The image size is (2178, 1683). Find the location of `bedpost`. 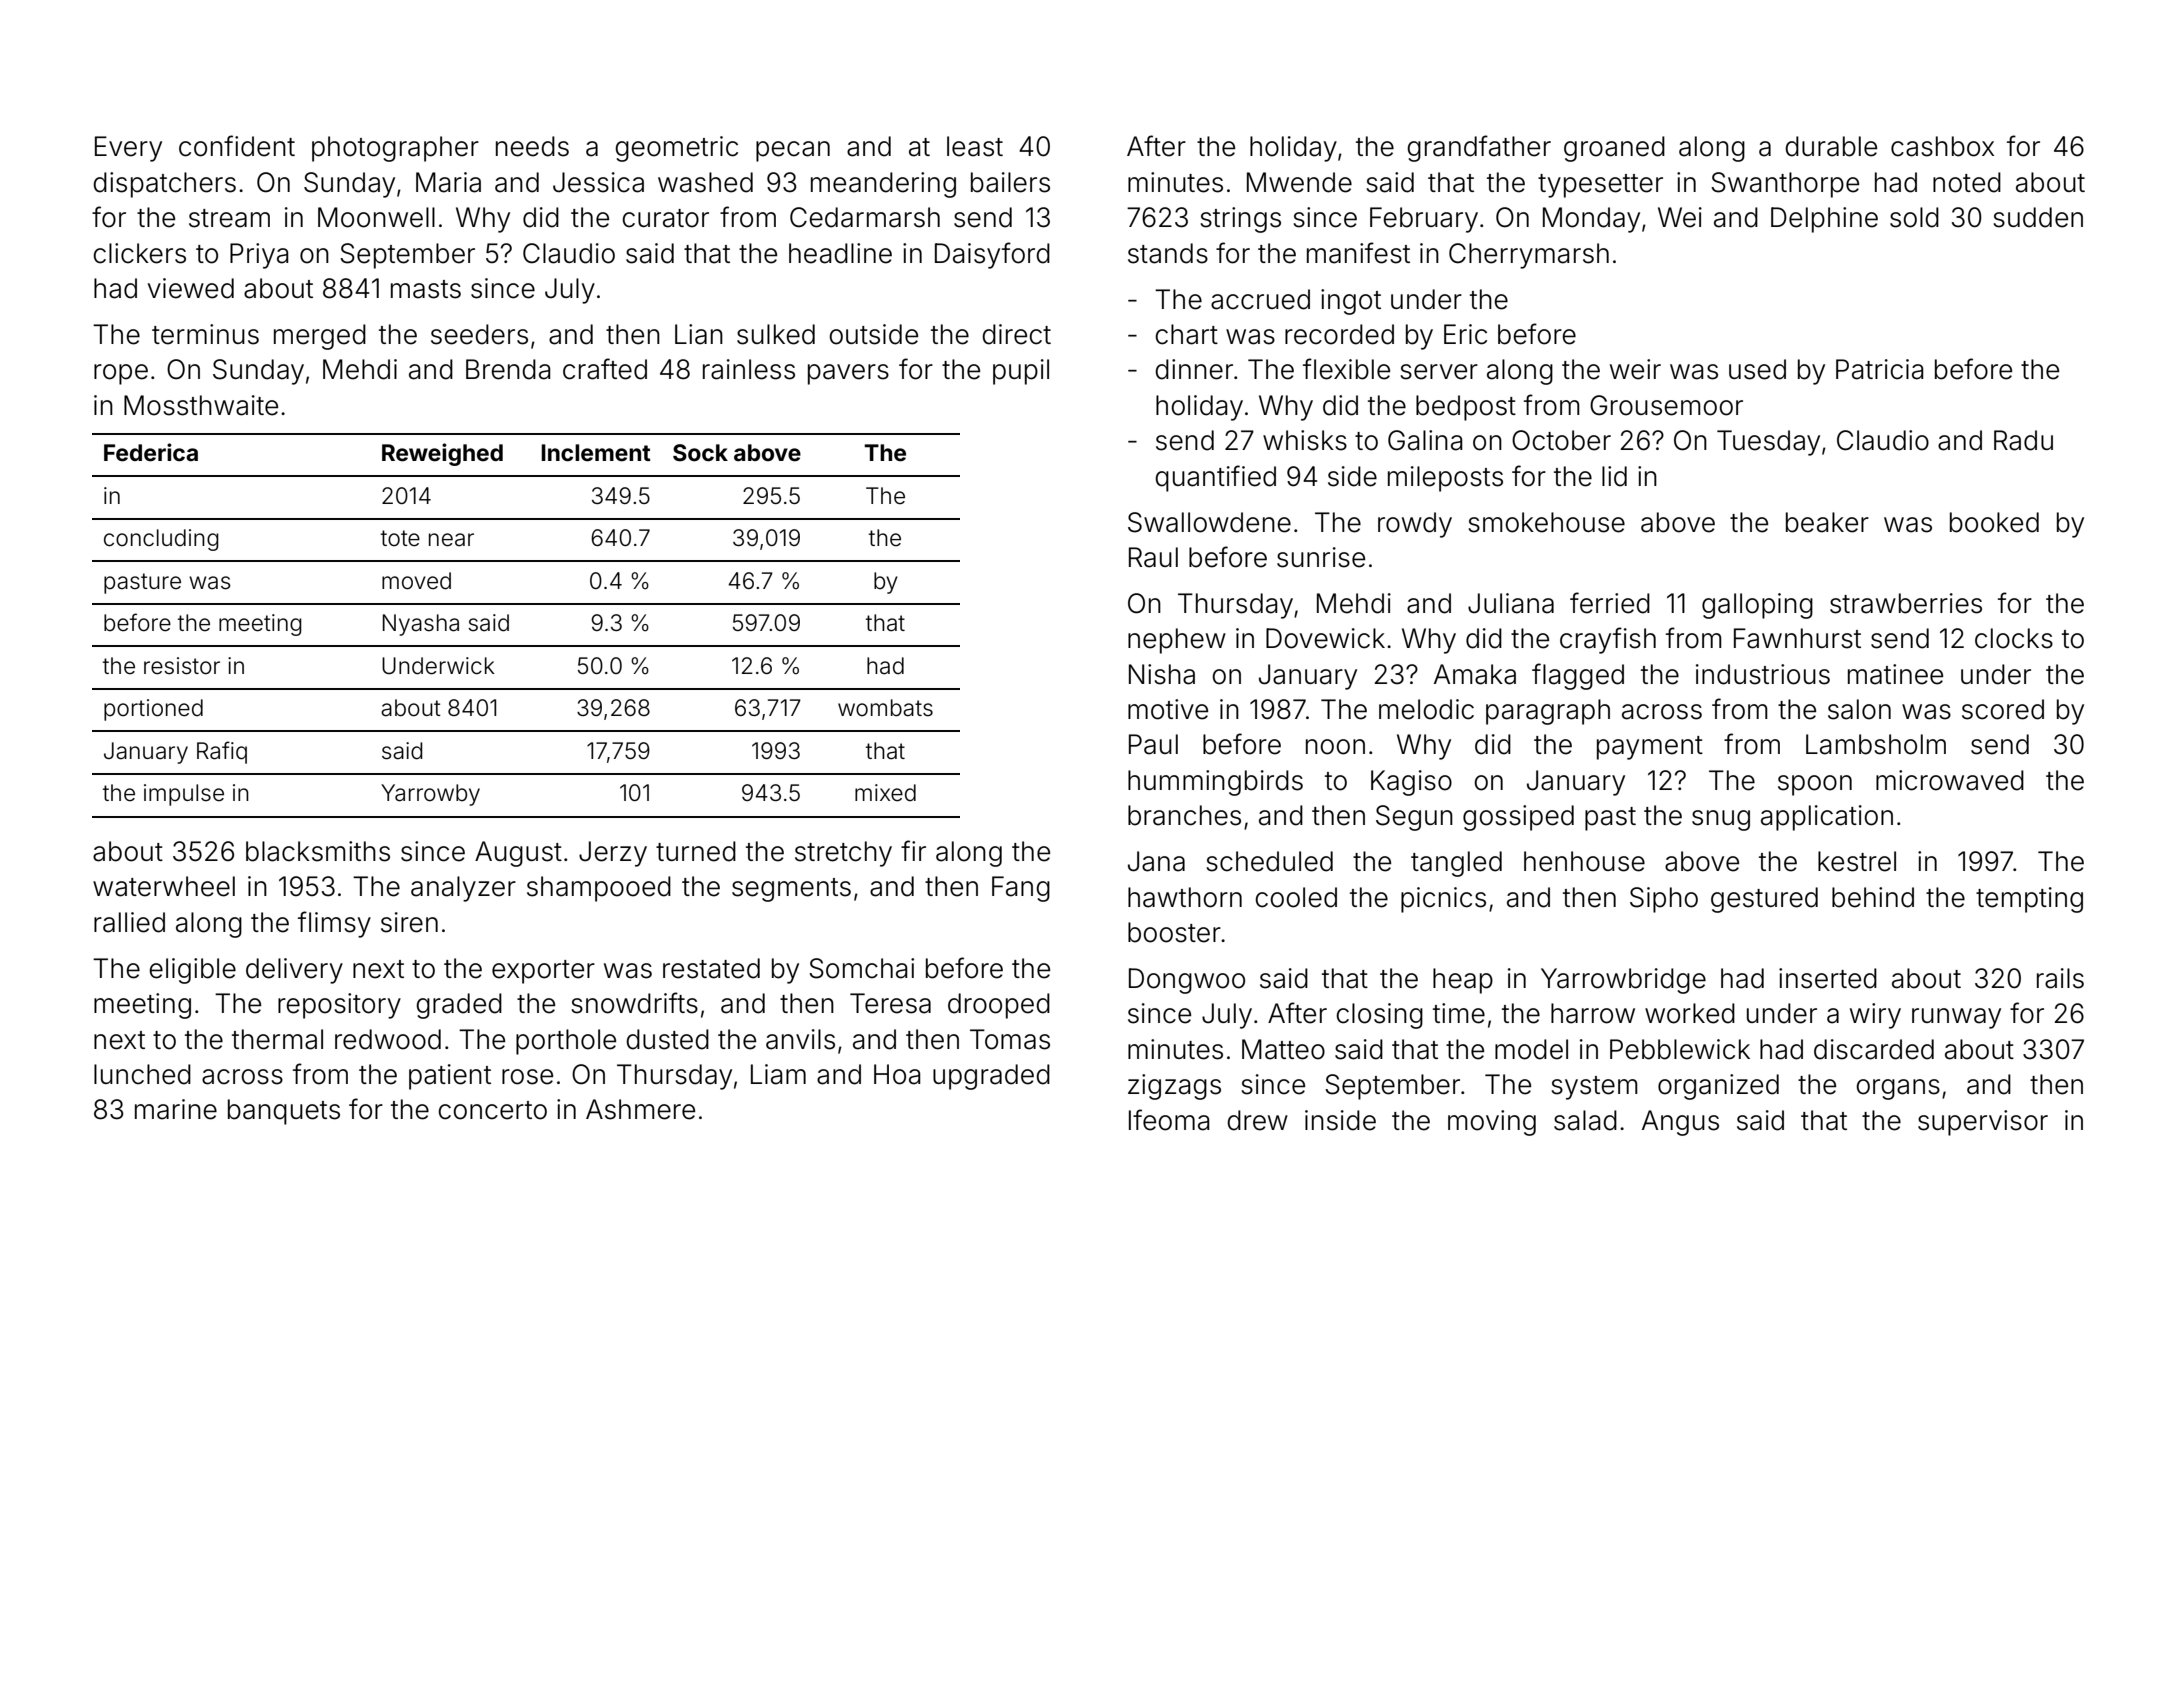

bedpost is located at coordinates (1466, 408).
